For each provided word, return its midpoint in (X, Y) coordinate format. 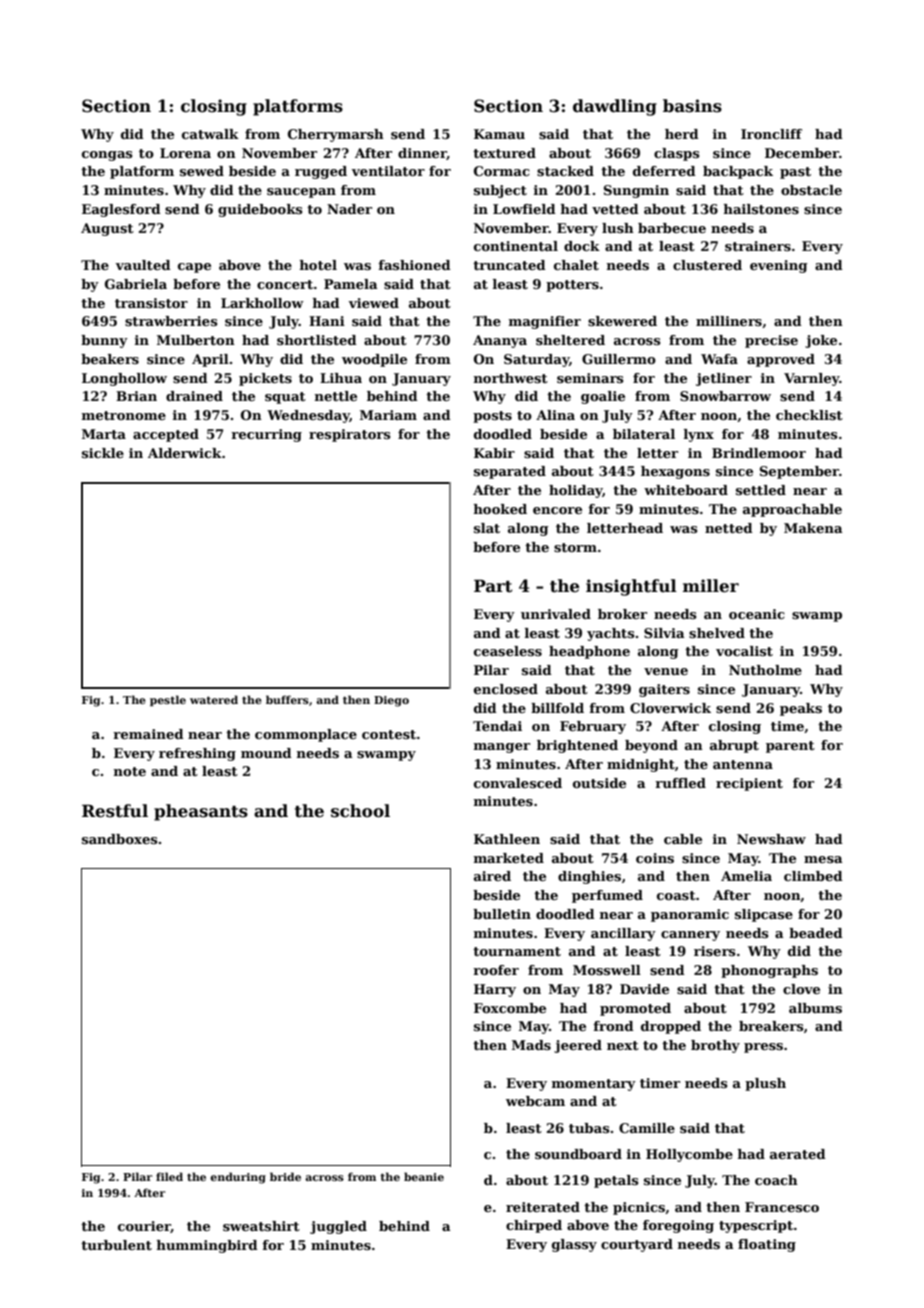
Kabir (494, 453)
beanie (424, 1176)
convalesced (518, 783)
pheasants (201, 812)
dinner (422, 154)
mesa (823, 859)
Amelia (746, 876)
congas (107, 156)
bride (285, 1176)
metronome (124, 415)
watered (214, 699)
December (802, 153)
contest (389, 734)
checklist (809, 415)
